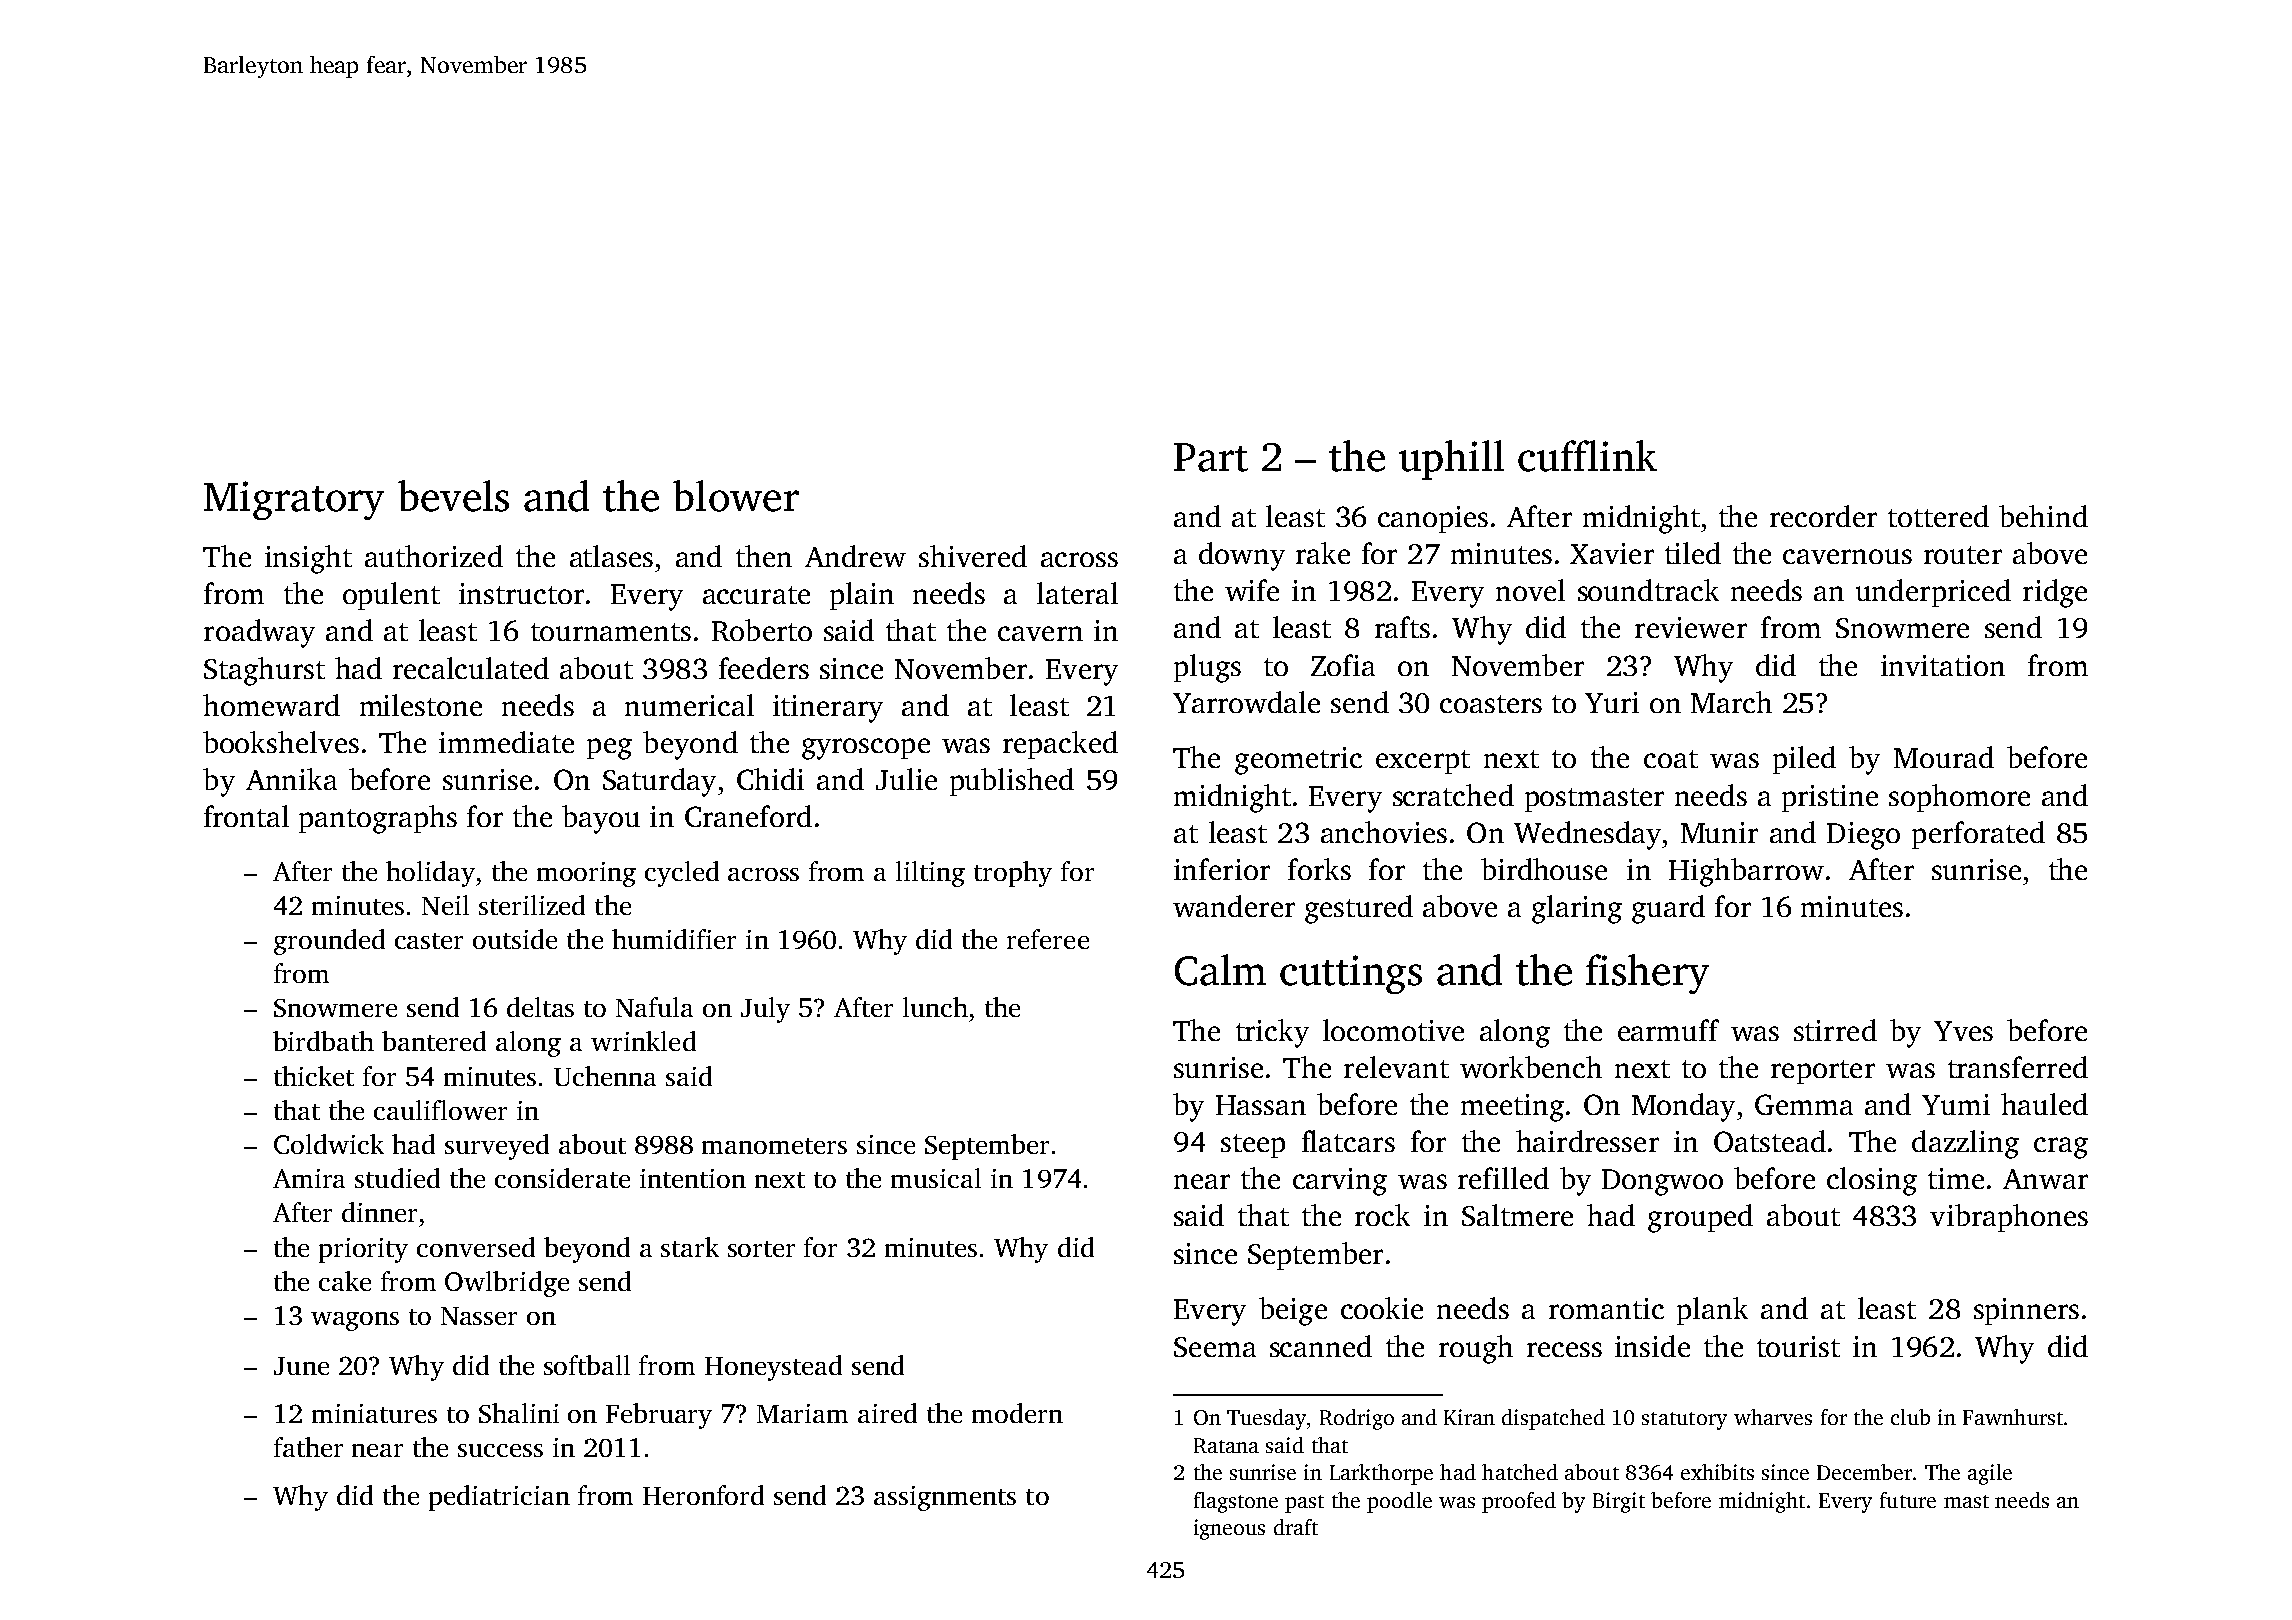 Image resolution: width=2292 pixels, height=1620 pixels. I want to click on Zofia, so click(1343, 665).
